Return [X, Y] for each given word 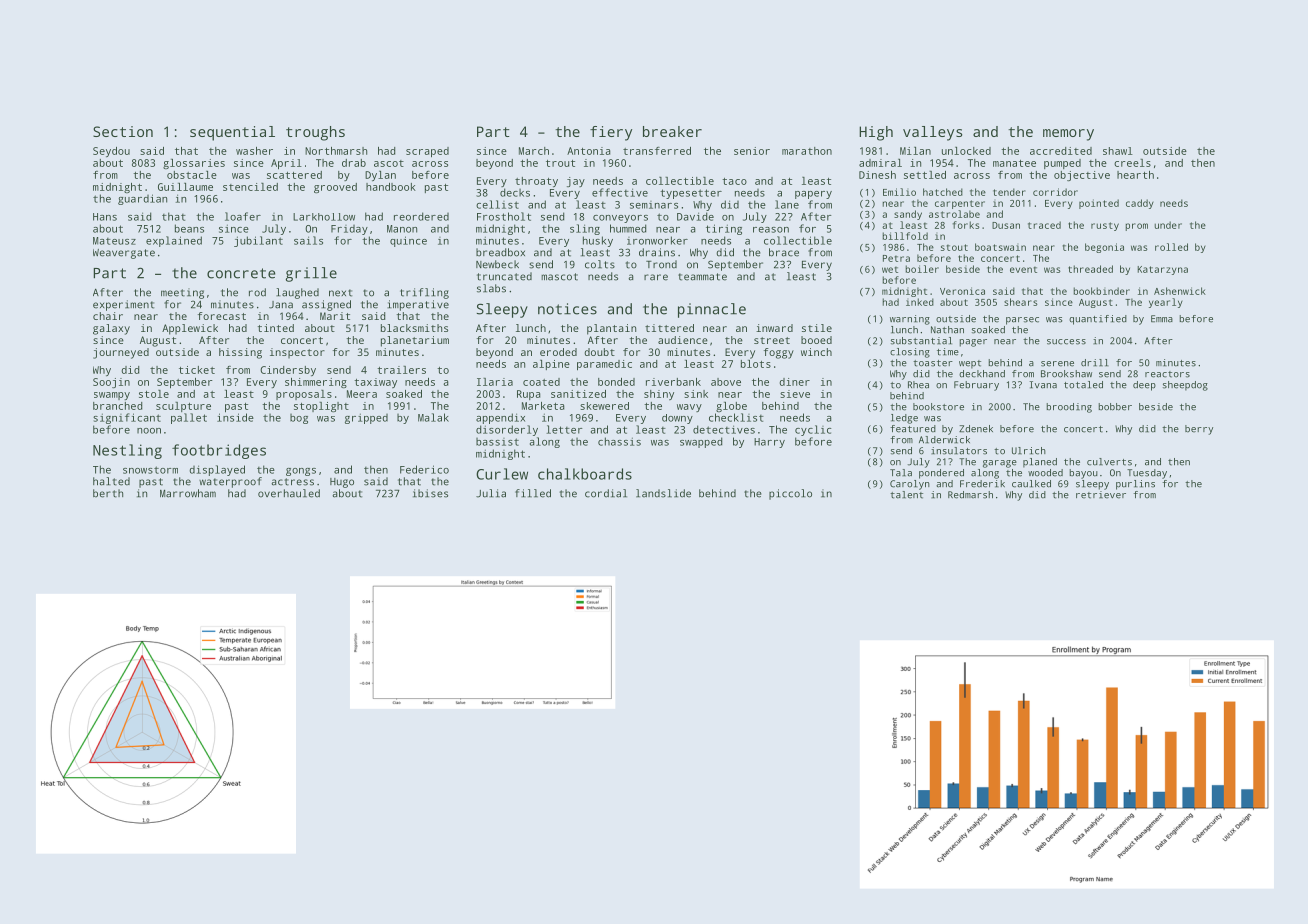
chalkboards [585, 474]
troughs [315, 133]
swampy [112, 396]
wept [970, 364]
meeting [182, 293]
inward [774, 328]
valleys [932, 133]
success [1066, 342]
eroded [558, 352]
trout [560, 163]
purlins [1135, 485]
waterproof [230, 482]
